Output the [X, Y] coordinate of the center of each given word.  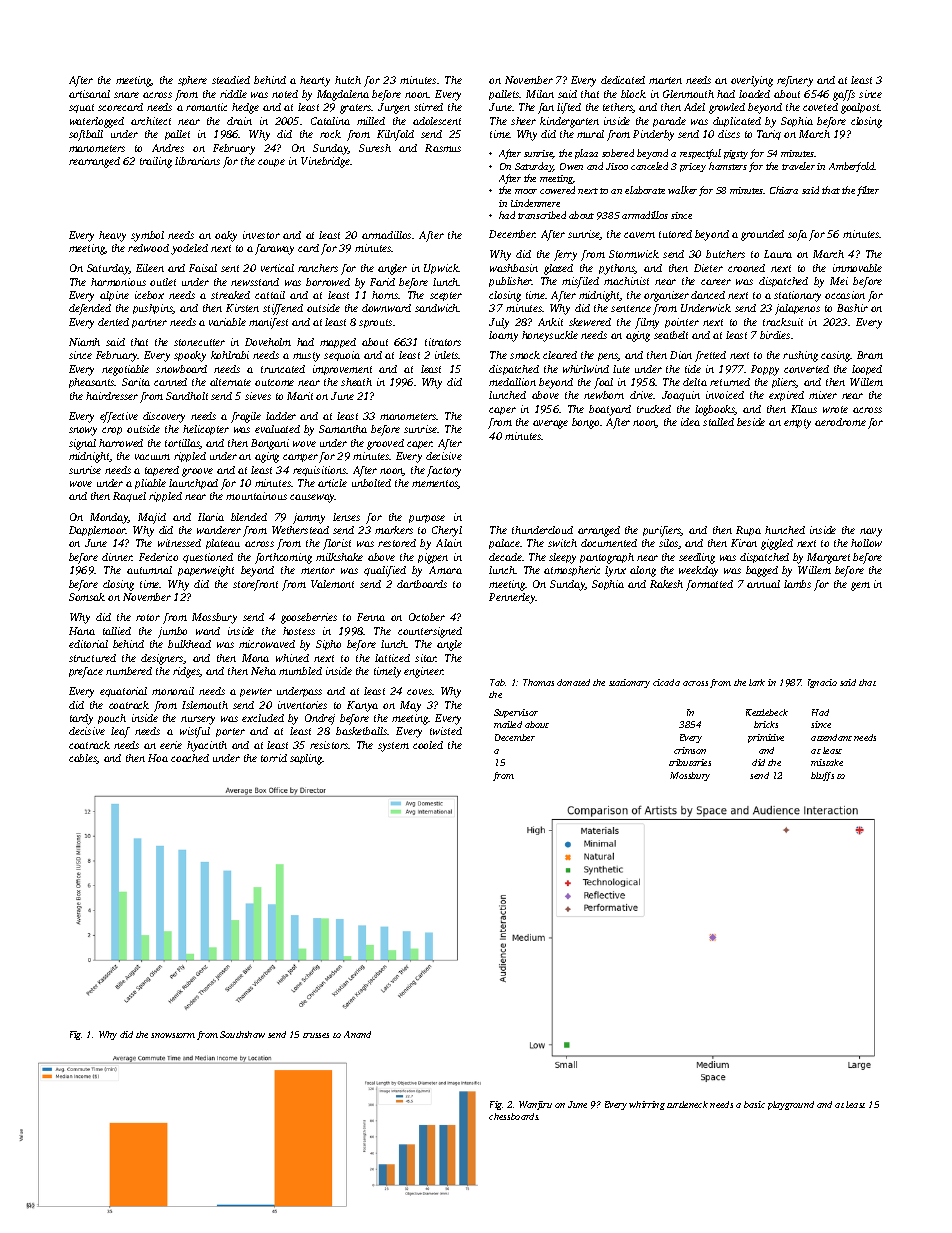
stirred [428, 107]
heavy [112, 236]
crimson [690, 750]
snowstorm [173, 1035]
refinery [795, 81]
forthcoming [283, 558]
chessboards [514, 1116]
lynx [615, 571]
